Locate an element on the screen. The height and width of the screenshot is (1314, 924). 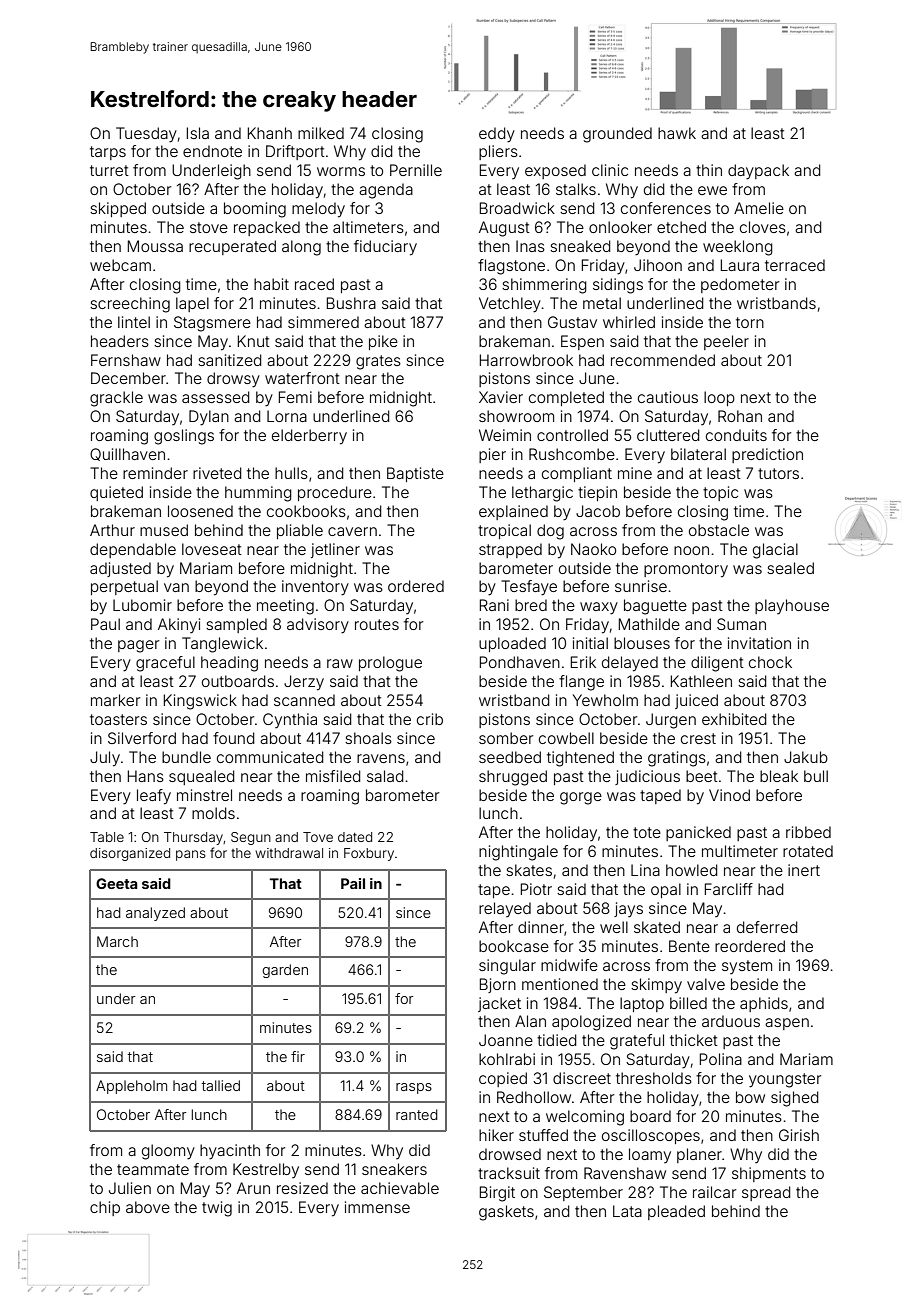
pleaded is located at coordinates (676, 1212).
